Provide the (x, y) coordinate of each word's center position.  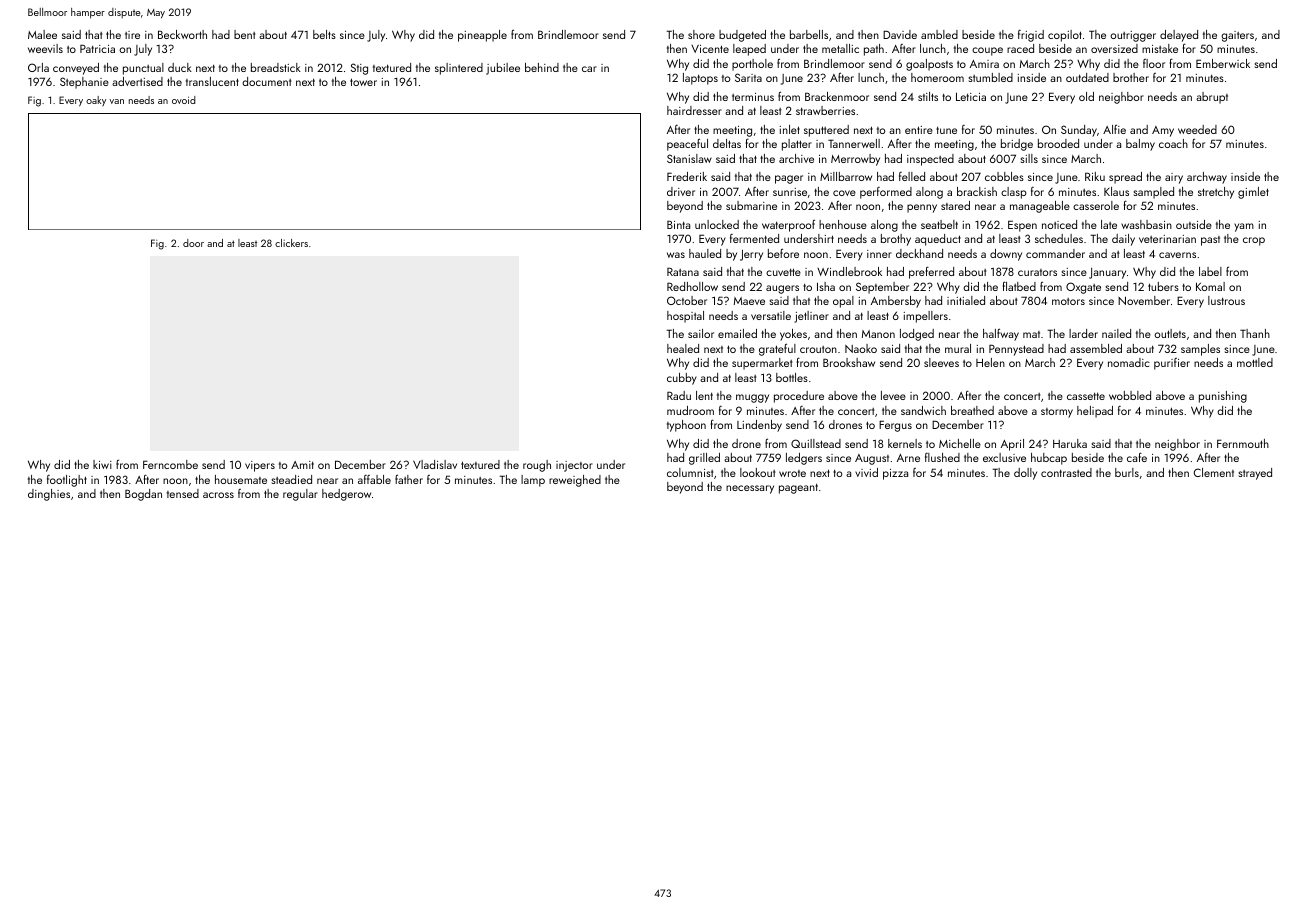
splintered (459, 69)
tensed (183, 493)
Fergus (895, 426)
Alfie (1114, 129)
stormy (1057, 413)
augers (782, 289)
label (1210, 271)
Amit (302, 465)
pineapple (482, 36)
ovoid (184, 100)
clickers (291, 243)
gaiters (1237, 36)
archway (1207, 178)
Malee (42, 34)
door (193, 243)
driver (681, 191)
